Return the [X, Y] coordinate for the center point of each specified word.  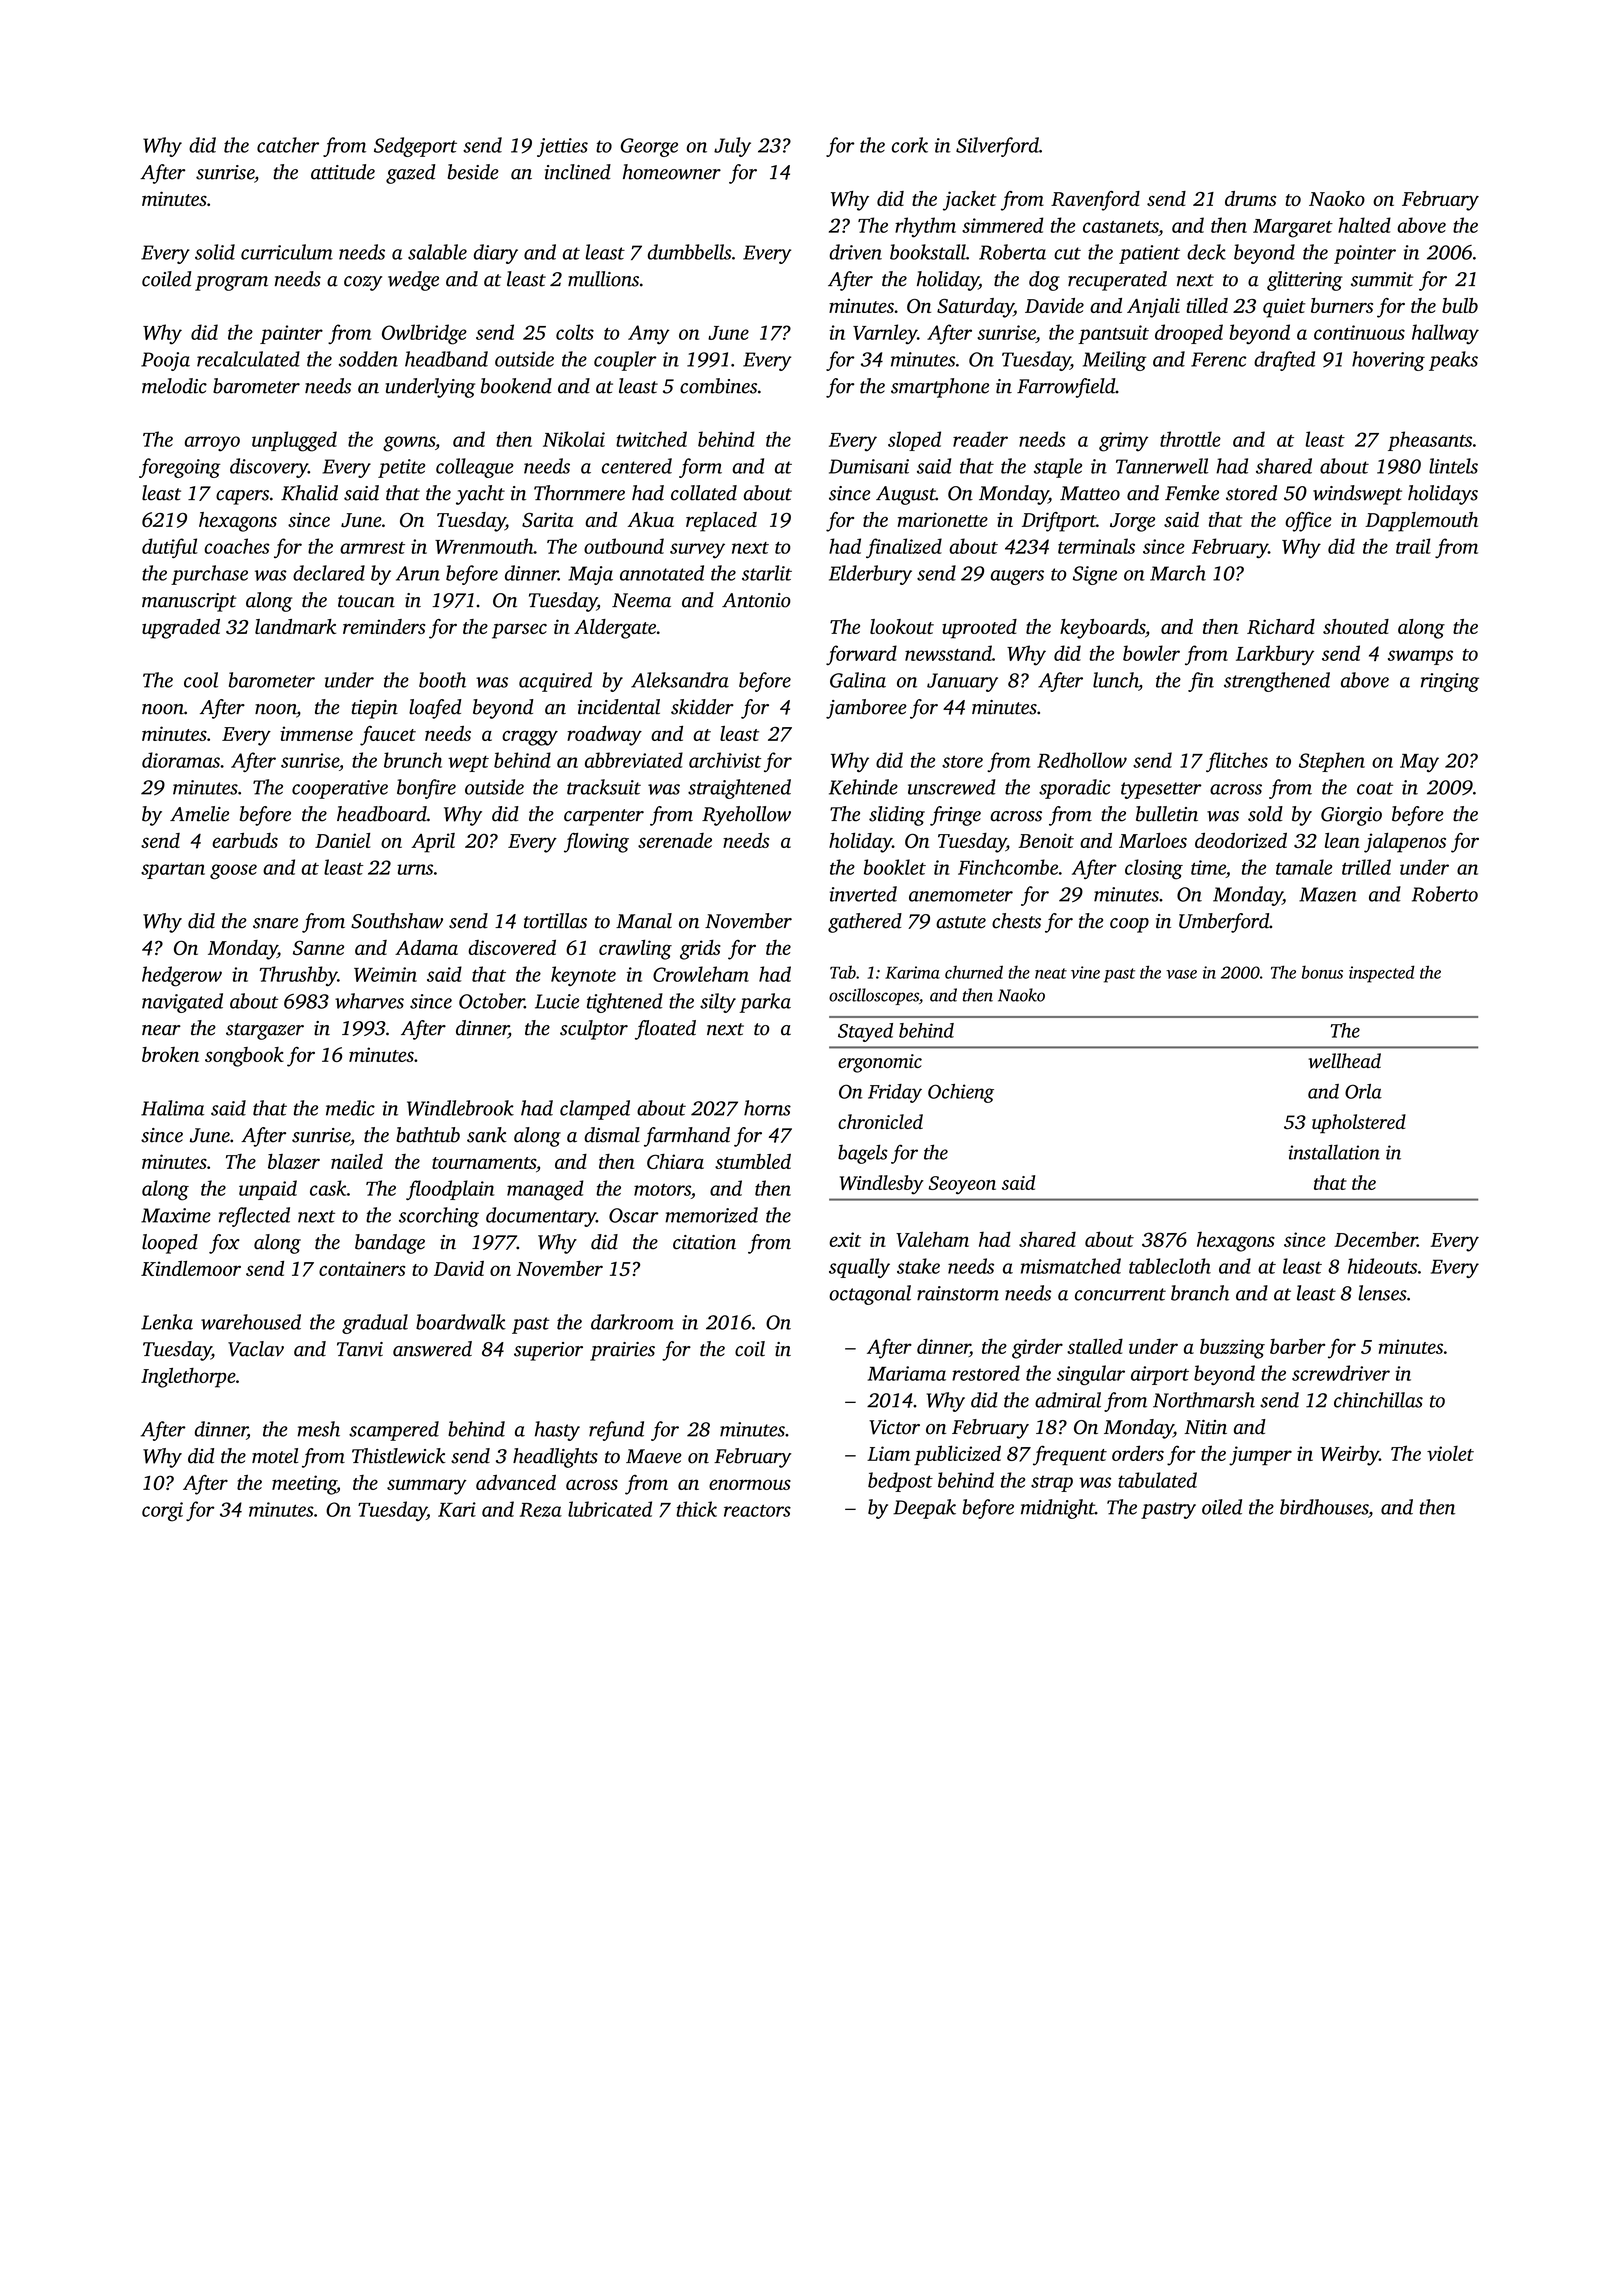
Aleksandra [680, 680]
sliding [897, 816]
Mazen [1328, 894]
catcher [288, 145]
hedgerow [182, 976]
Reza [541, 1510]
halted [1364, 225]
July [732, 147]
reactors [757, 1510]
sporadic [1074, 789]
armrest [372, 548]
